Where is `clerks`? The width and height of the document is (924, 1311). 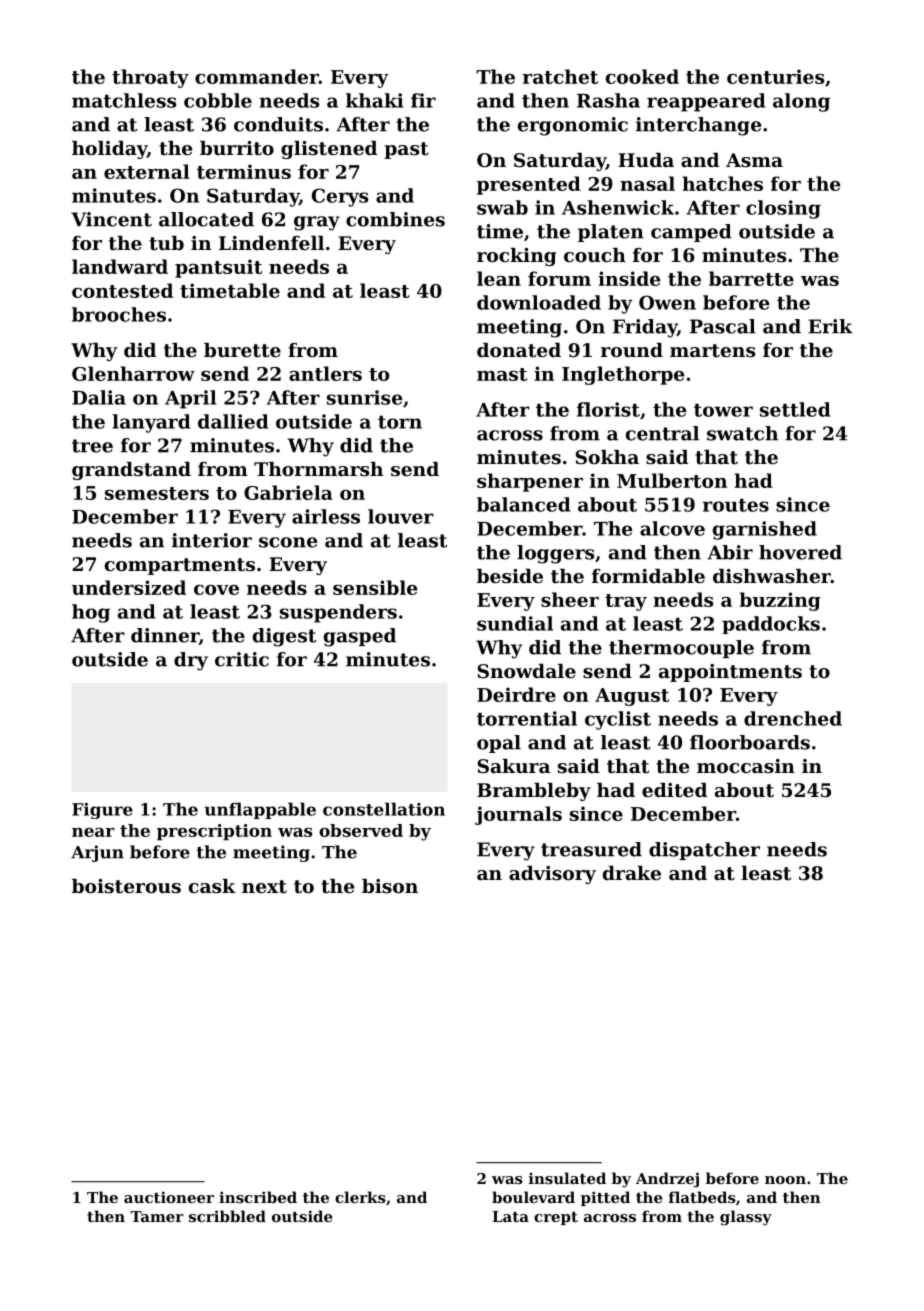 clerks is located at coordinates (360, 1197).
